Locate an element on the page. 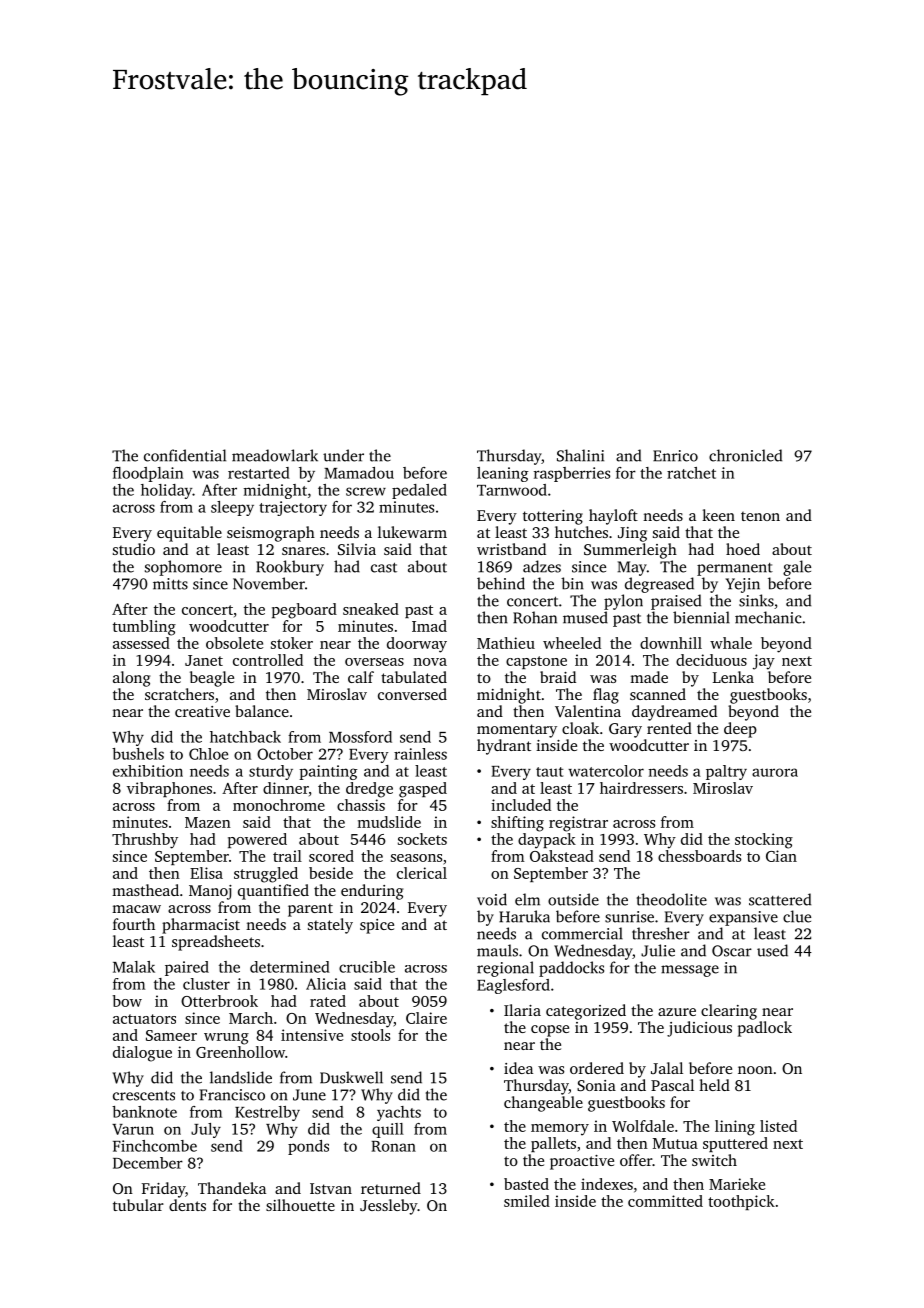 Image resolution: width=924 pixels, height=1308 pixels. fourth is located at coordinates (134, 924).
